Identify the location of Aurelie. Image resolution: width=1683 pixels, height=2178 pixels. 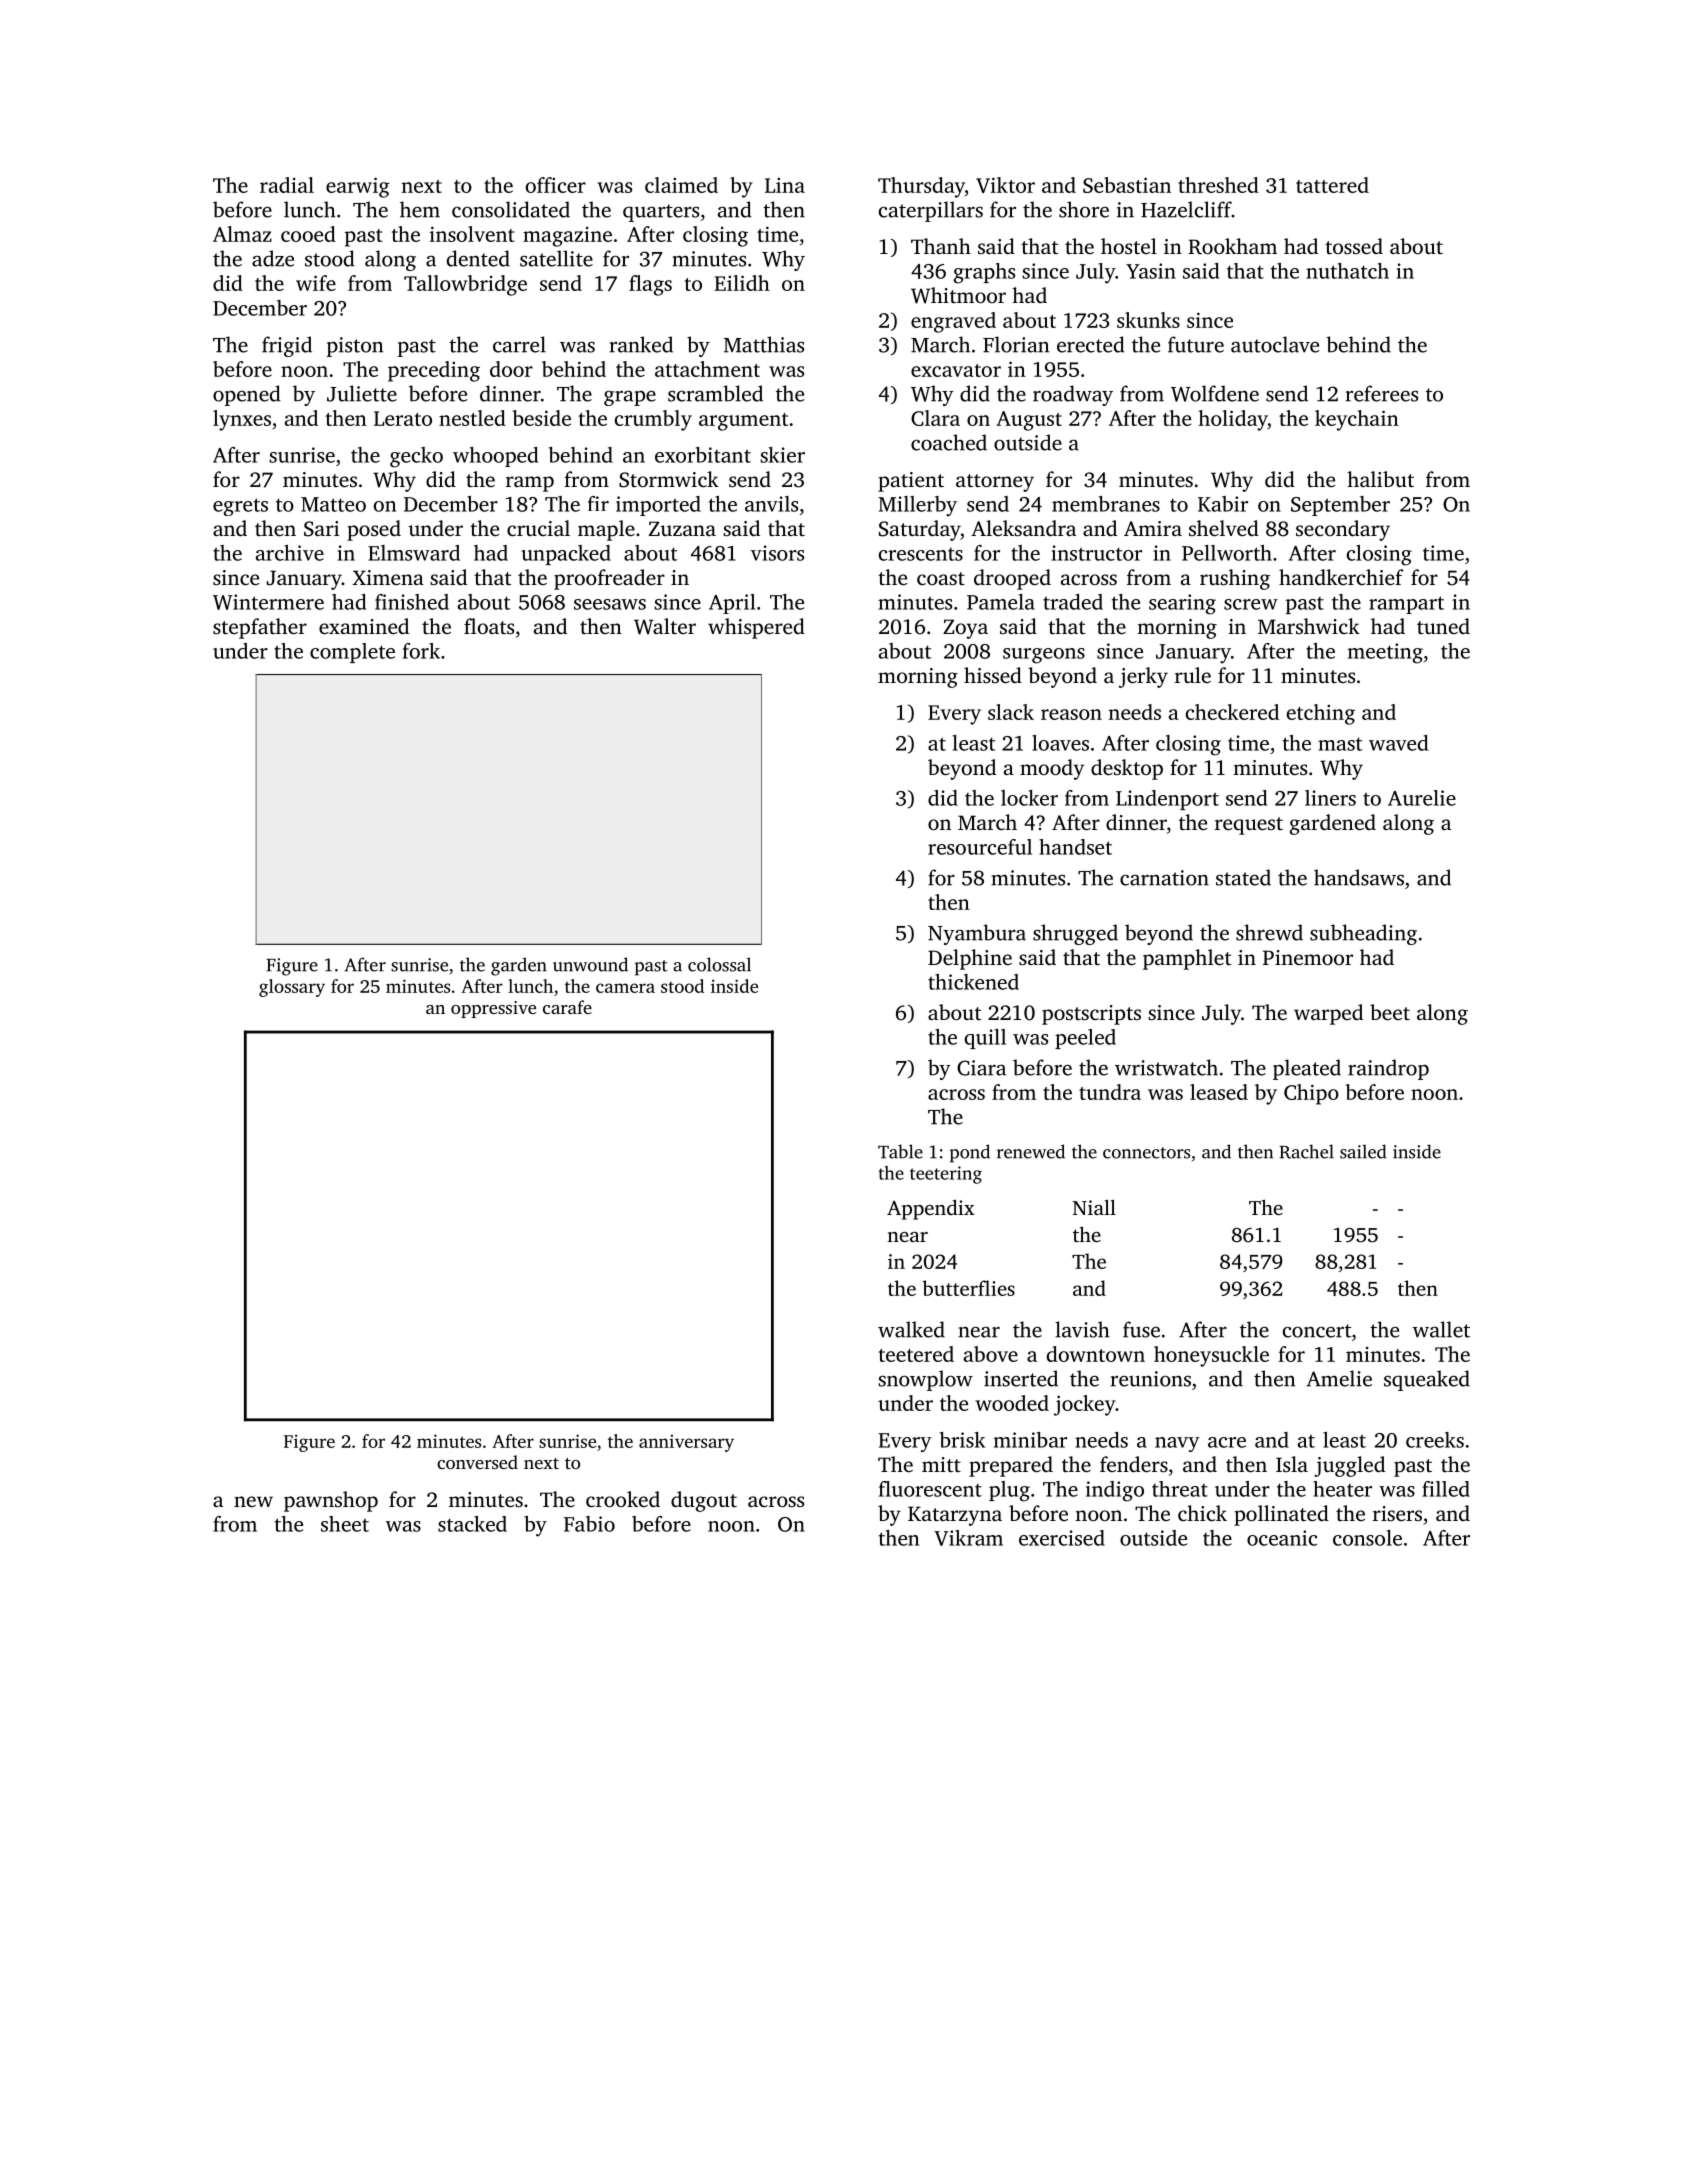
(1422, 798).
